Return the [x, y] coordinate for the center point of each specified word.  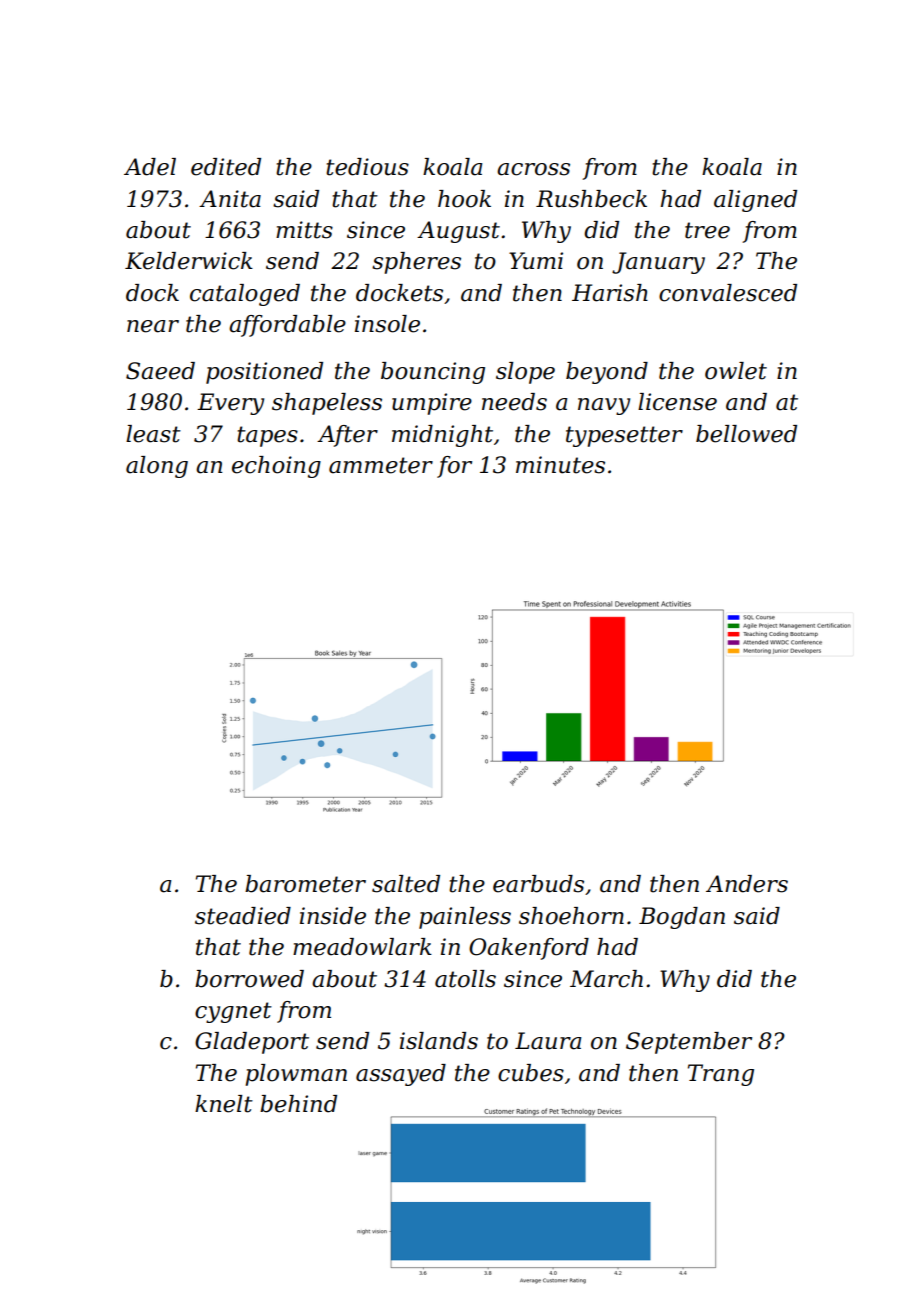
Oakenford [529, 949]
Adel [150, 167]
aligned [755, 201]
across [533, 169]
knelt [224, 1104]
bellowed [746, 434]
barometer [305, 884]
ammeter [381, 465]
